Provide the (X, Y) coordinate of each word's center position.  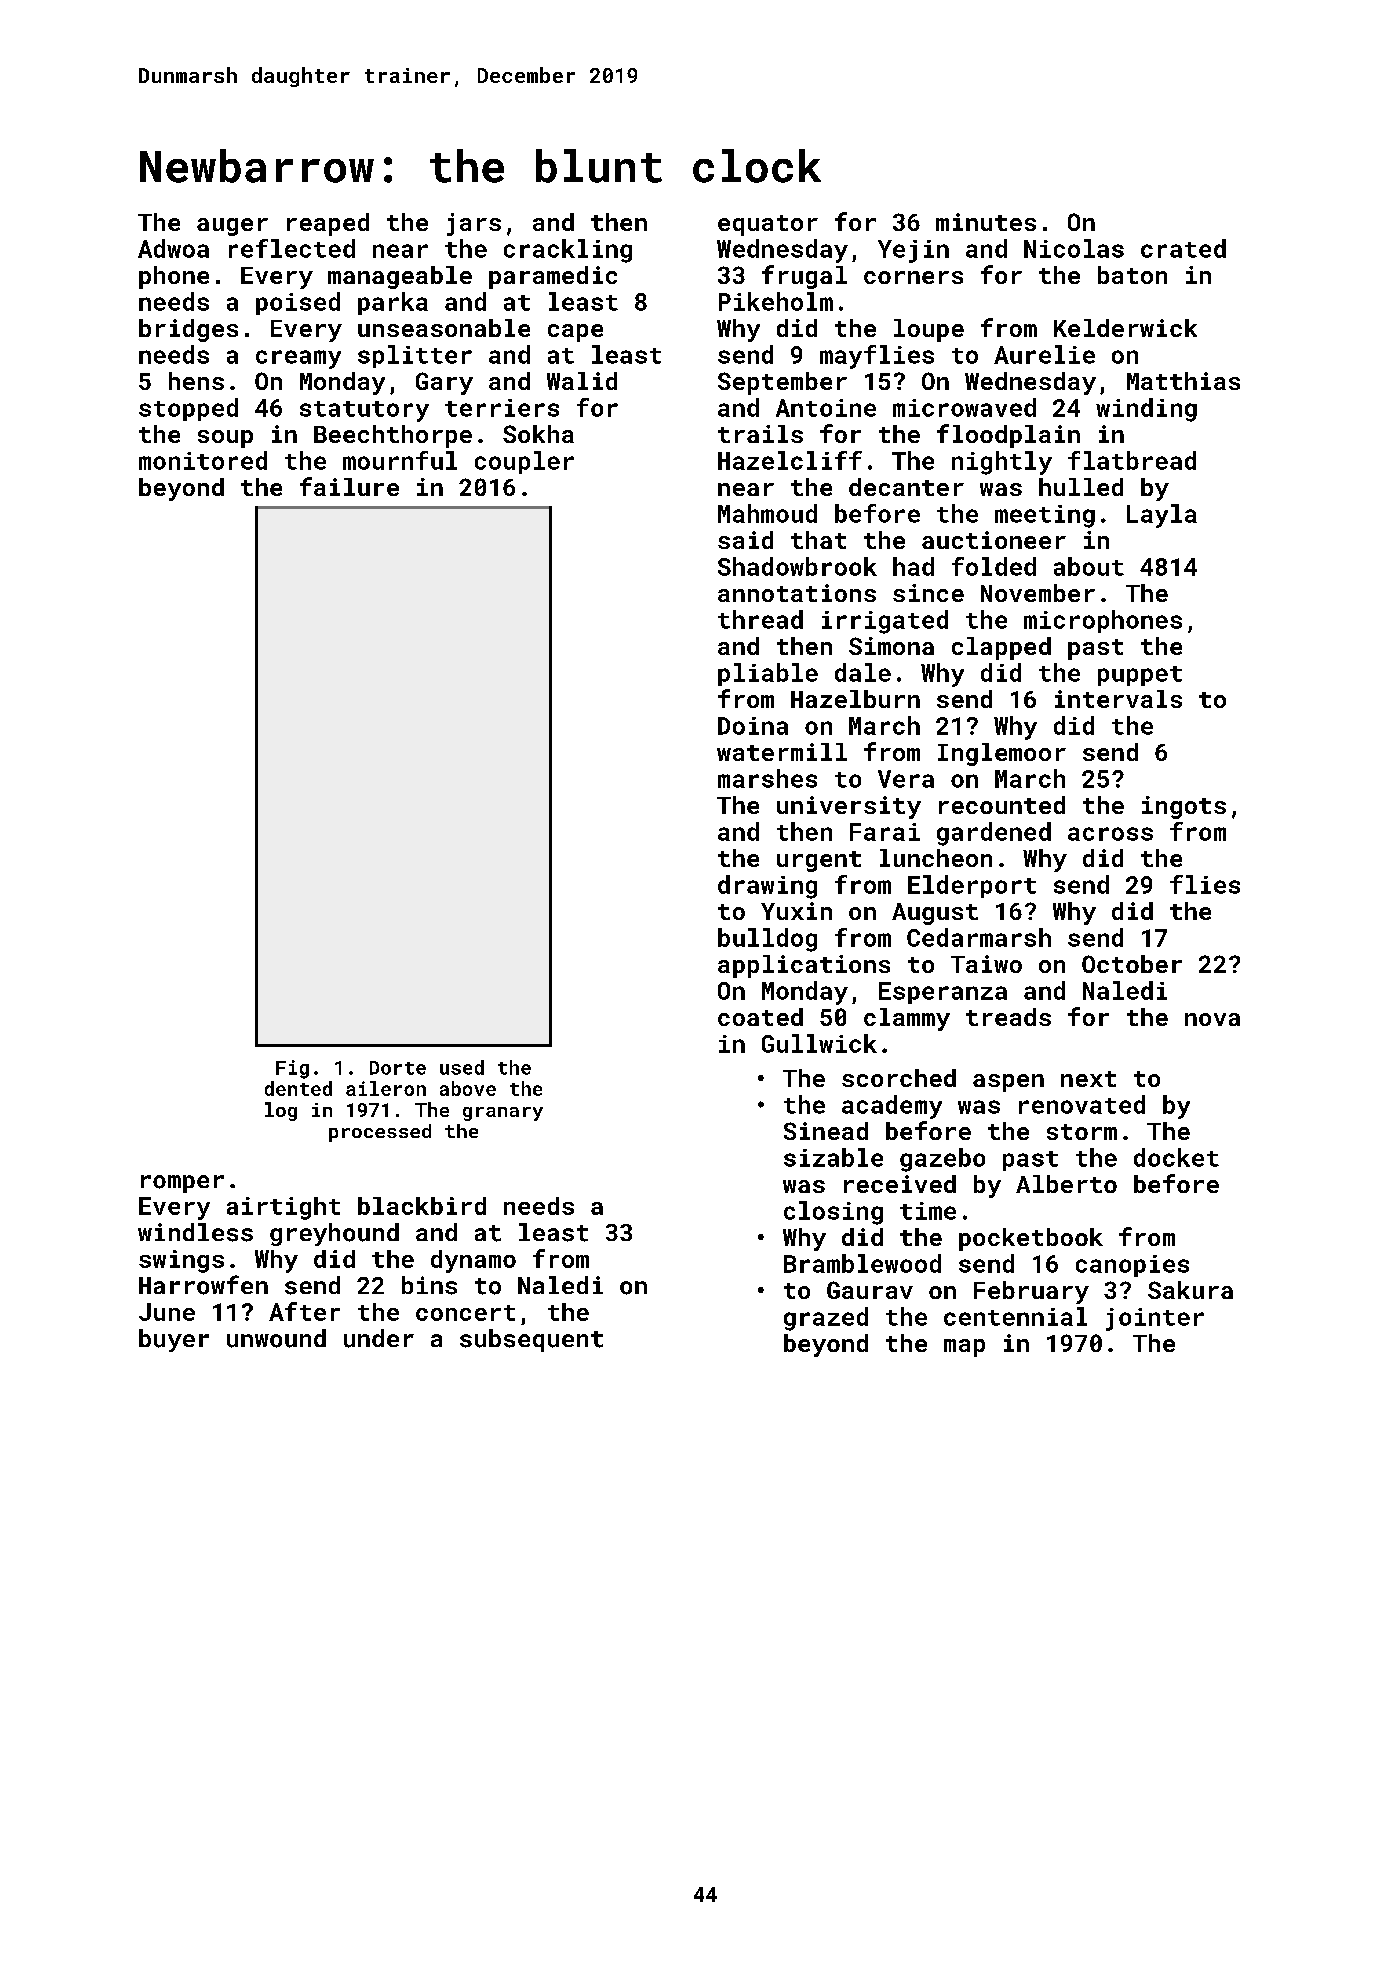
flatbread (1132, 460)
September (782, 383)
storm (1082, 1132)
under (379, 1338)
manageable (400, 277)
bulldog (767, 940)
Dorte (398, 1068)
